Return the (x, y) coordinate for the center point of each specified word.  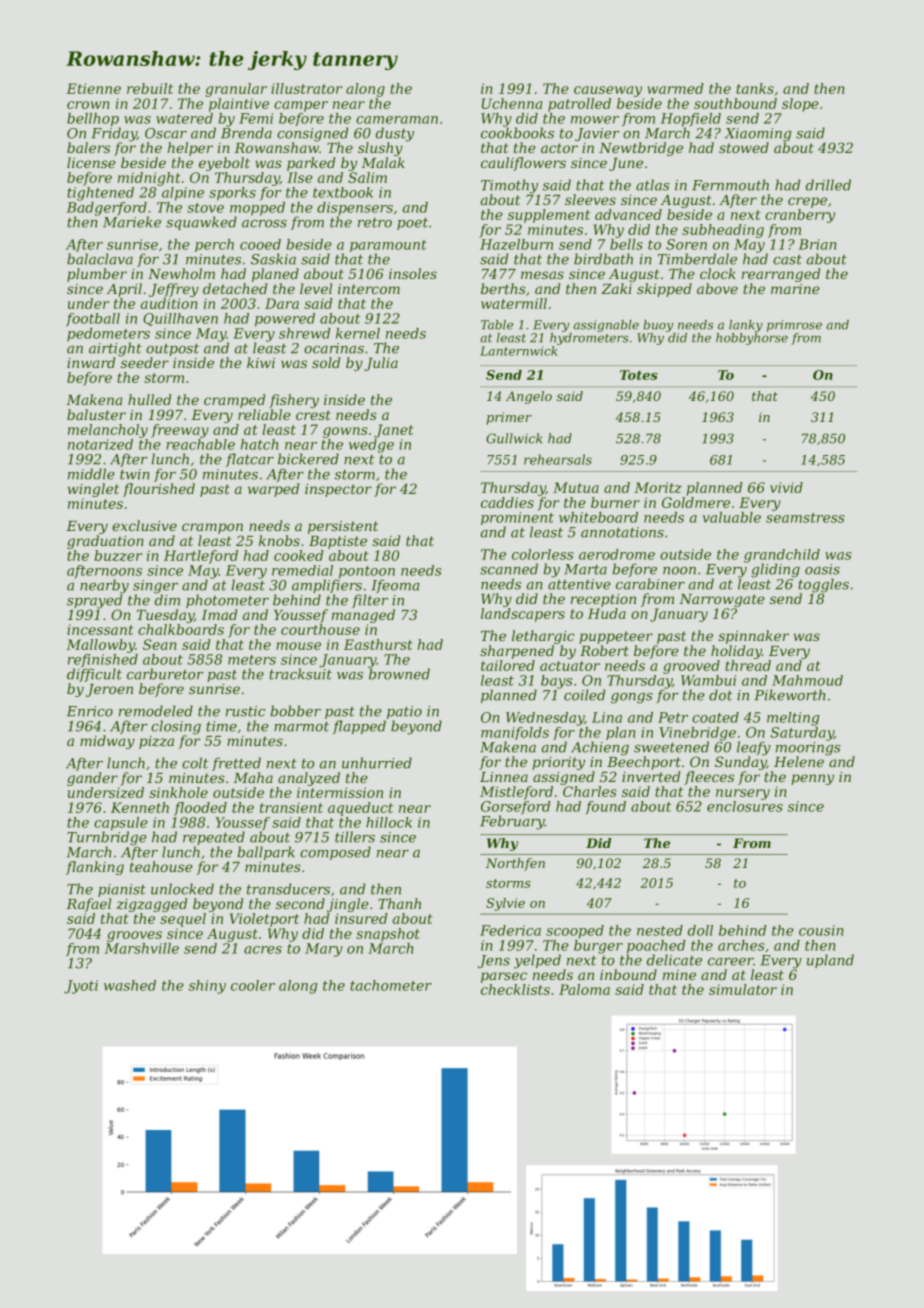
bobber (295, 711)
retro (375, 223)
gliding (775, 570)
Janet (394, 431)
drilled (828, 185)
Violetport (264, 920)
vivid (786, 487)
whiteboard (598, 517)
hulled (149, 399)
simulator (743, 989)
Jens (494, 961)
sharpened (517, 652)
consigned (312, 134)
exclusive (144, 525)
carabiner (650, 584)
